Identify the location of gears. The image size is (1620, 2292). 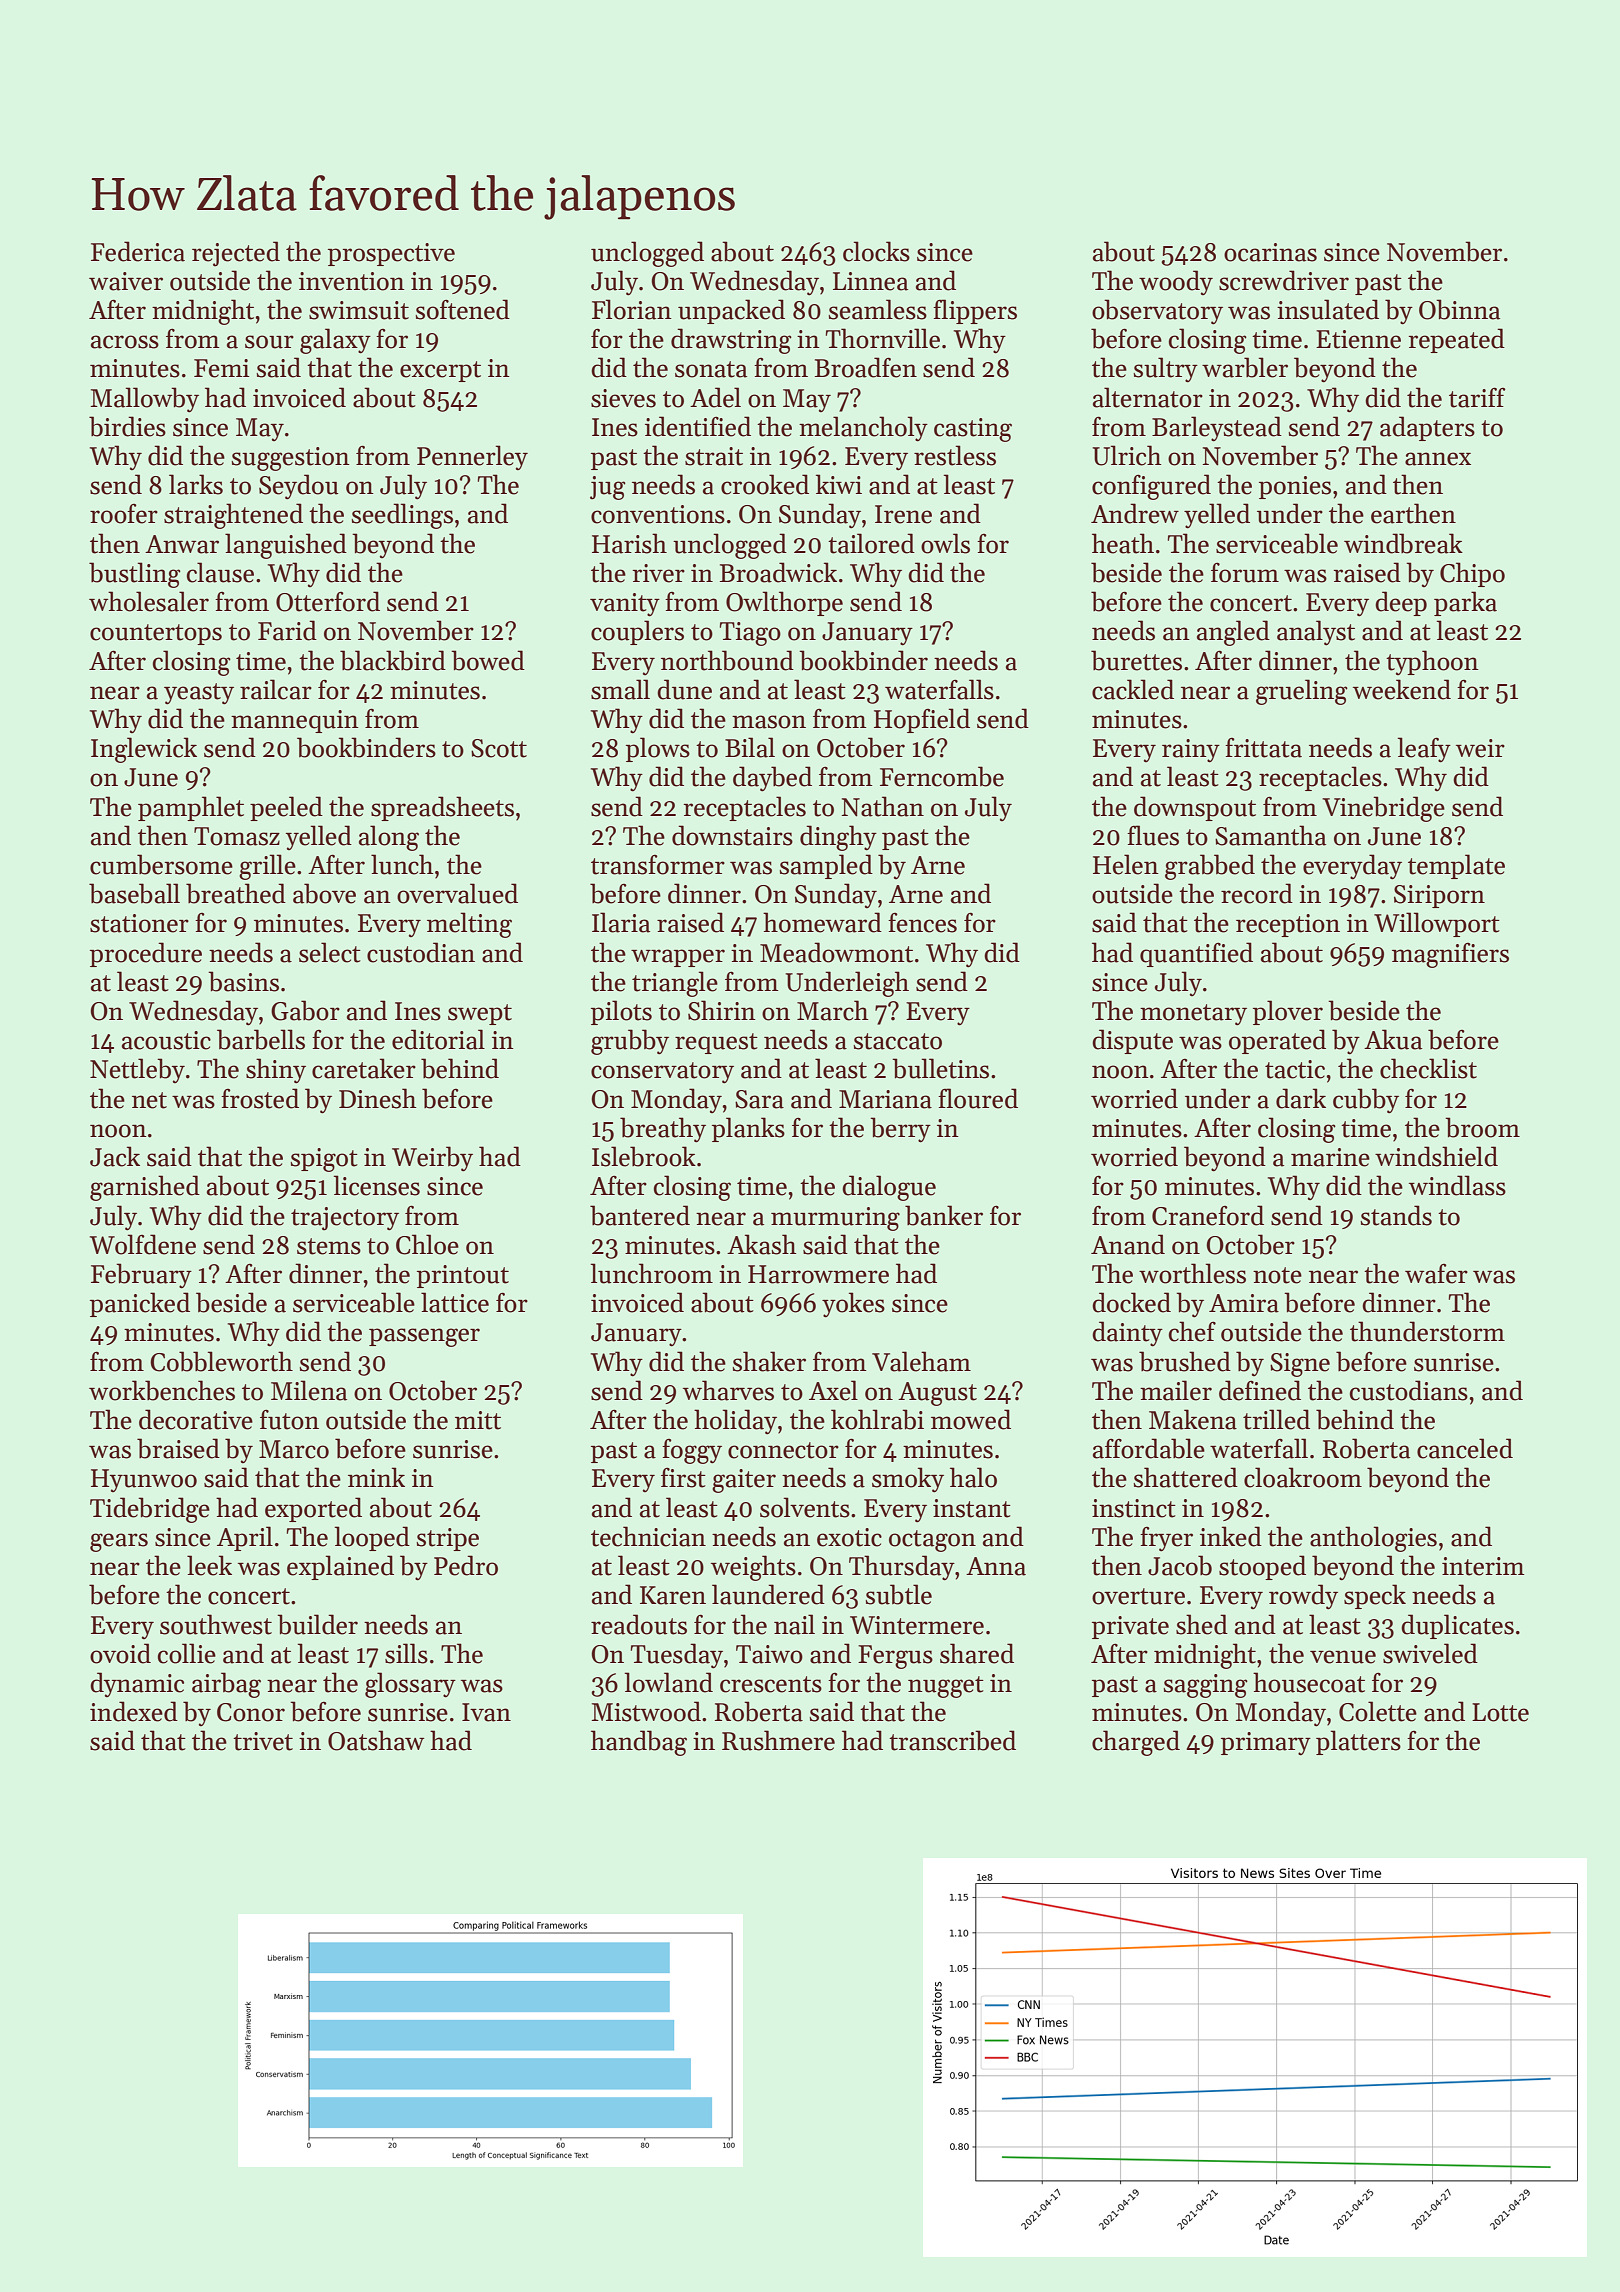
(119, 1542).
